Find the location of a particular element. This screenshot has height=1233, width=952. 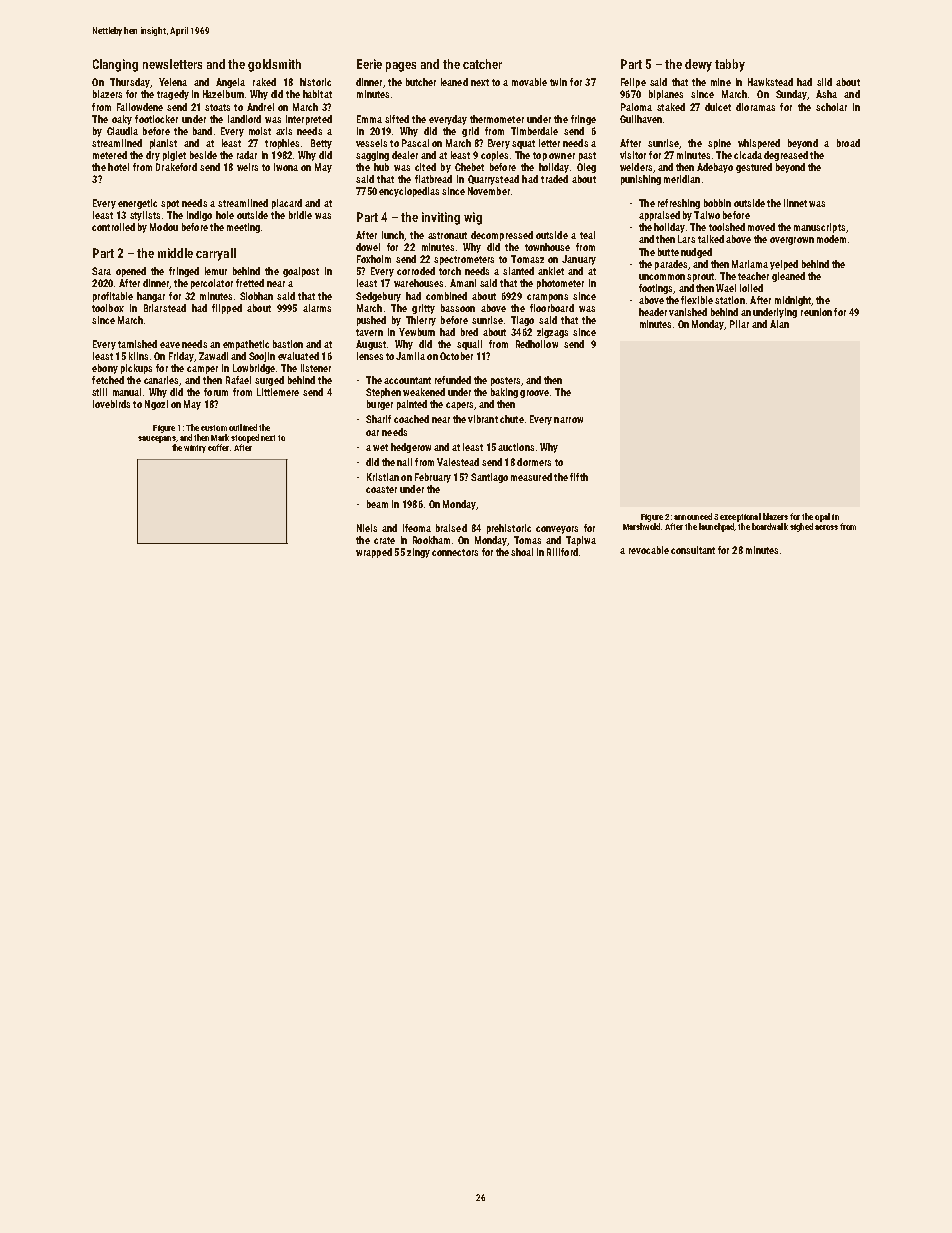

exceptional is located at coordinates (740, 517).
